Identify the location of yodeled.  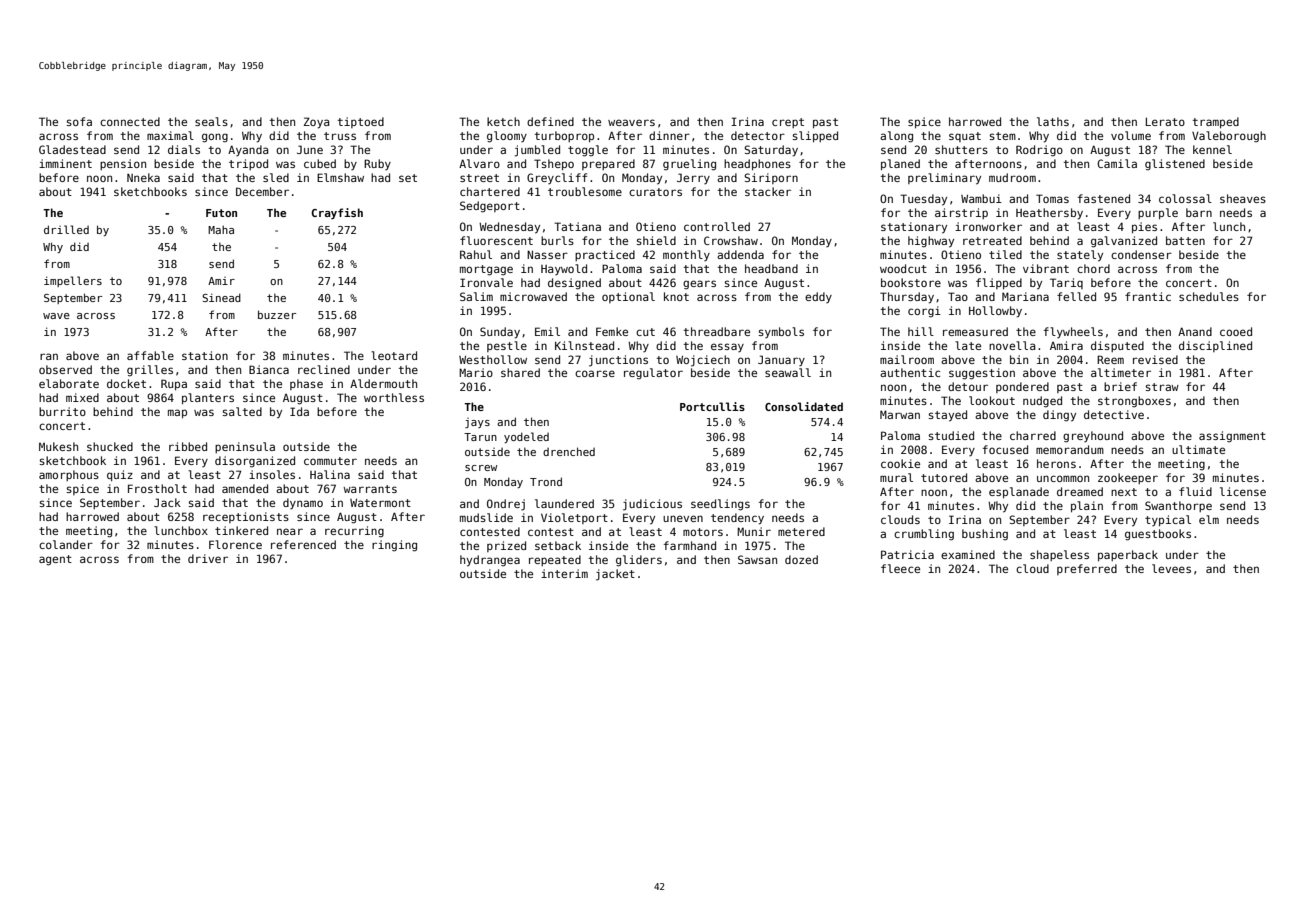
(526, 437).
